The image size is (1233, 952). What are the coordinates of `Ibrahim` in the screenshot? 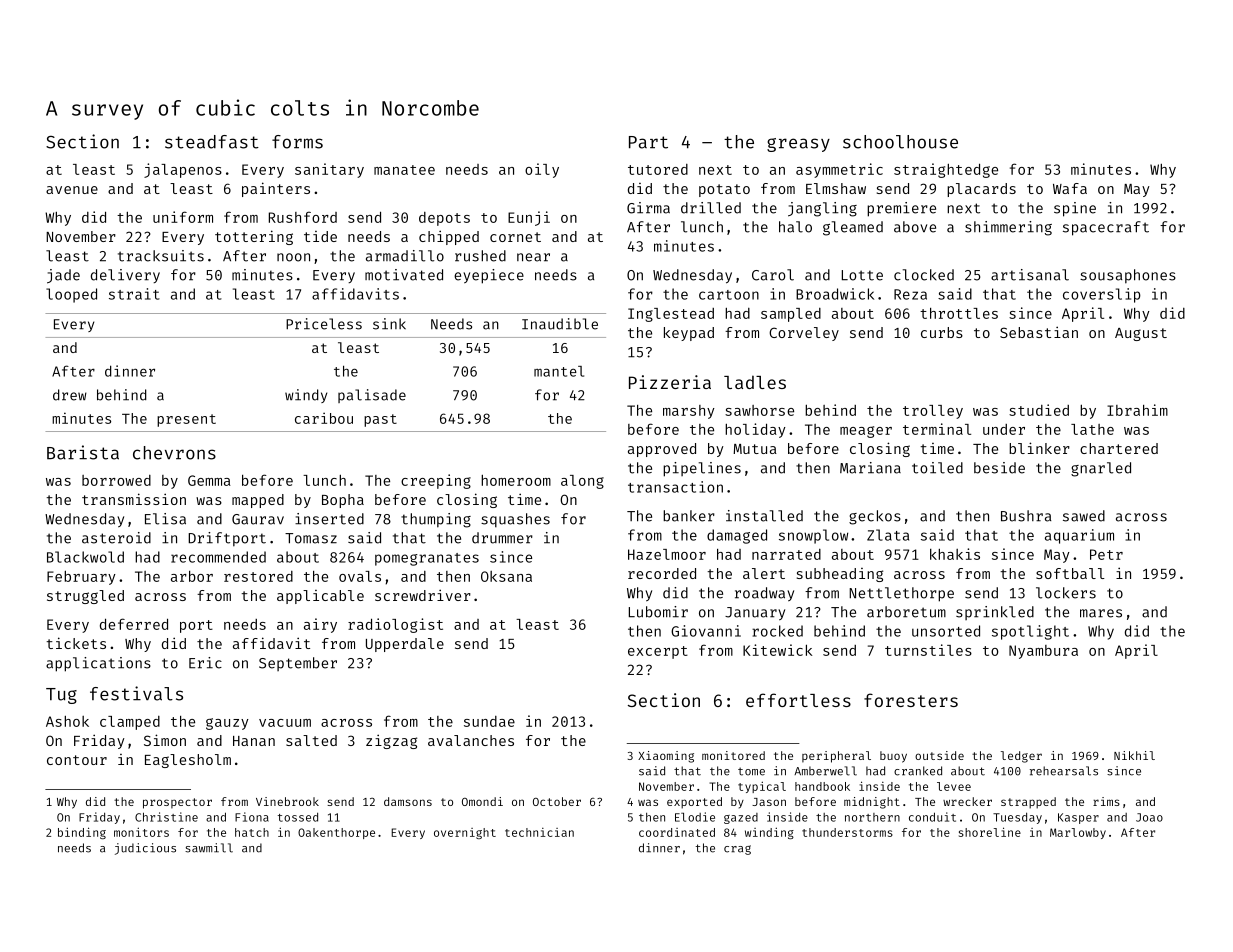 It's located at (1137, 410).
